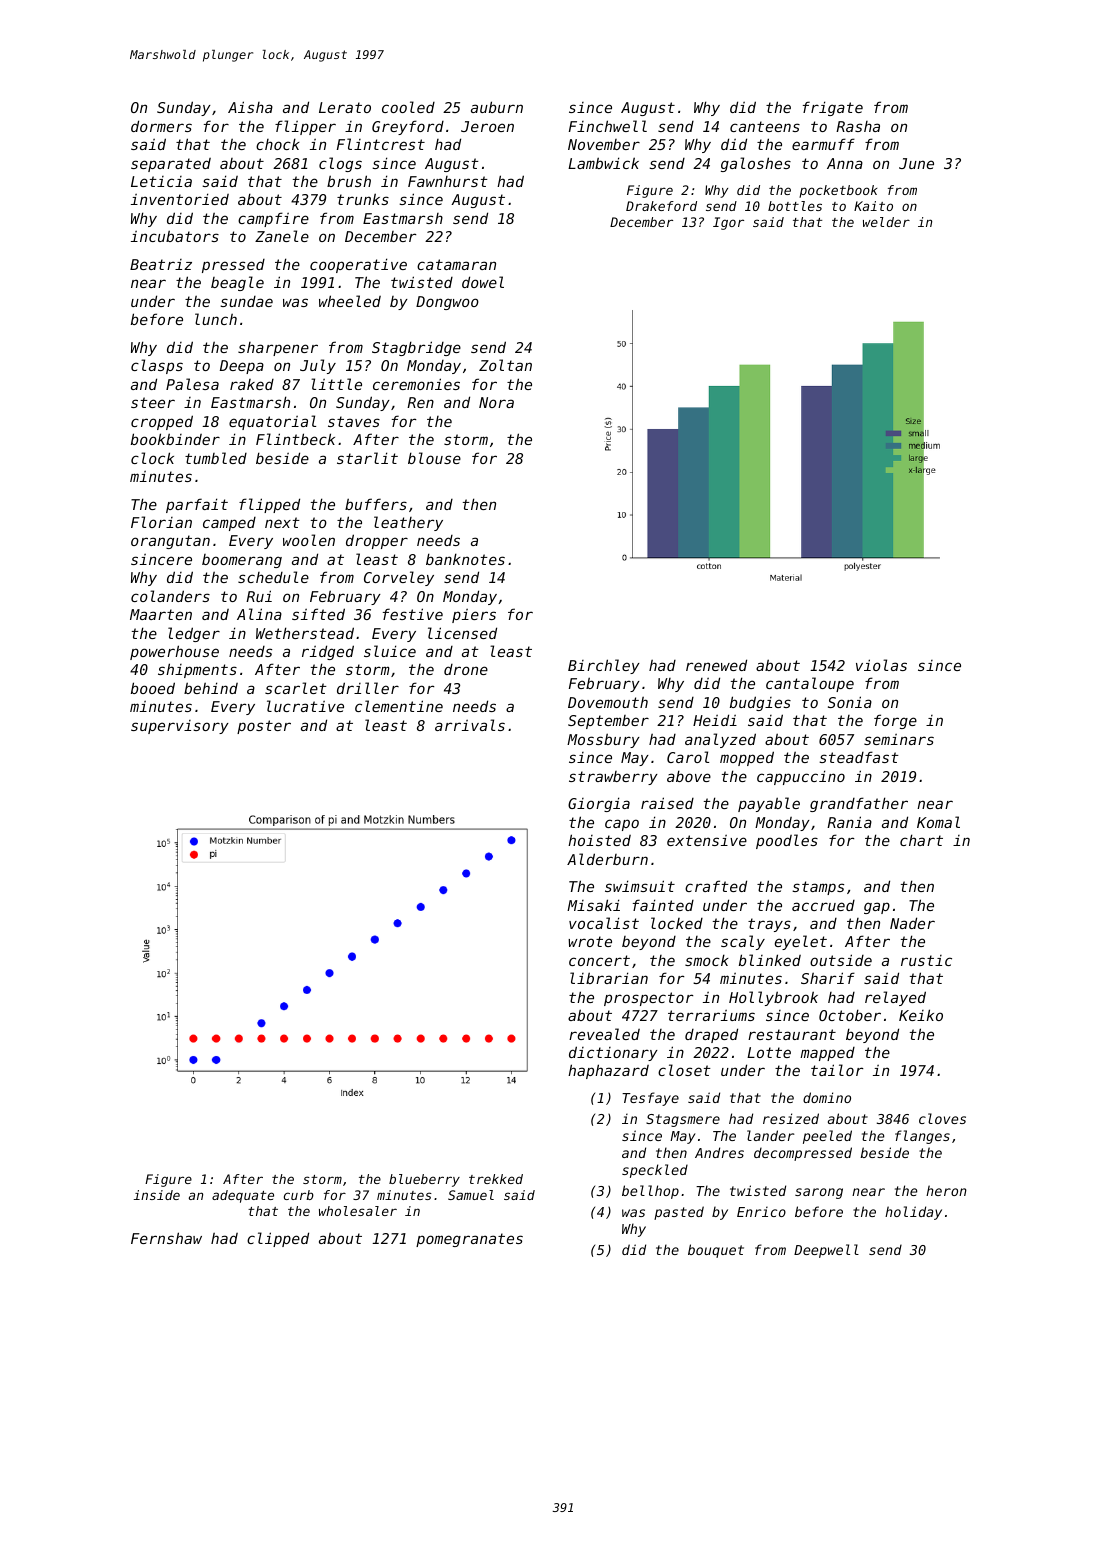 The image size is (1106, 1564). What do you see at coordinates (336, 384) in the page?
I see `little` at bounding box center [336, 384].
